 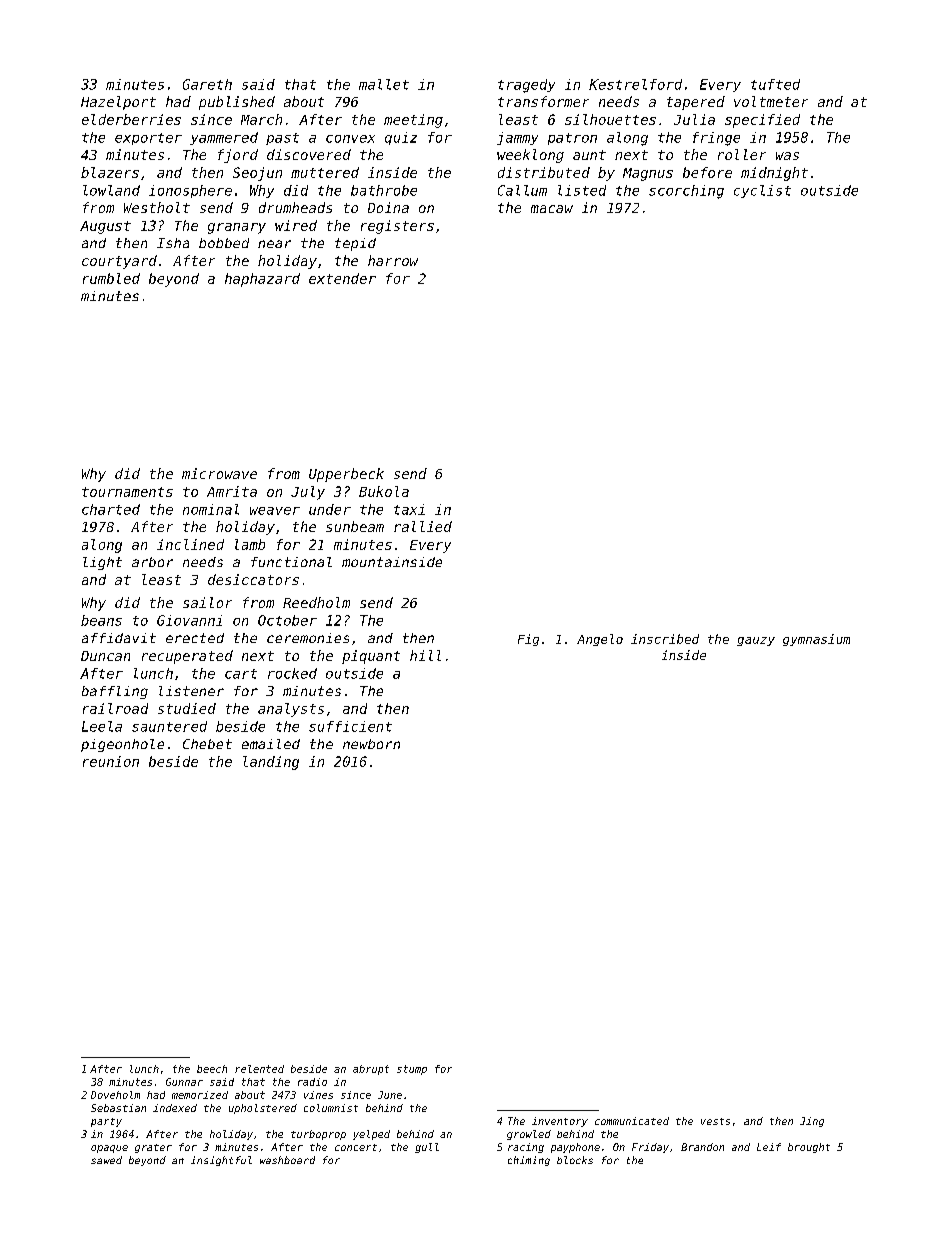 I want to click on landing, so click(x=271, y=763).
